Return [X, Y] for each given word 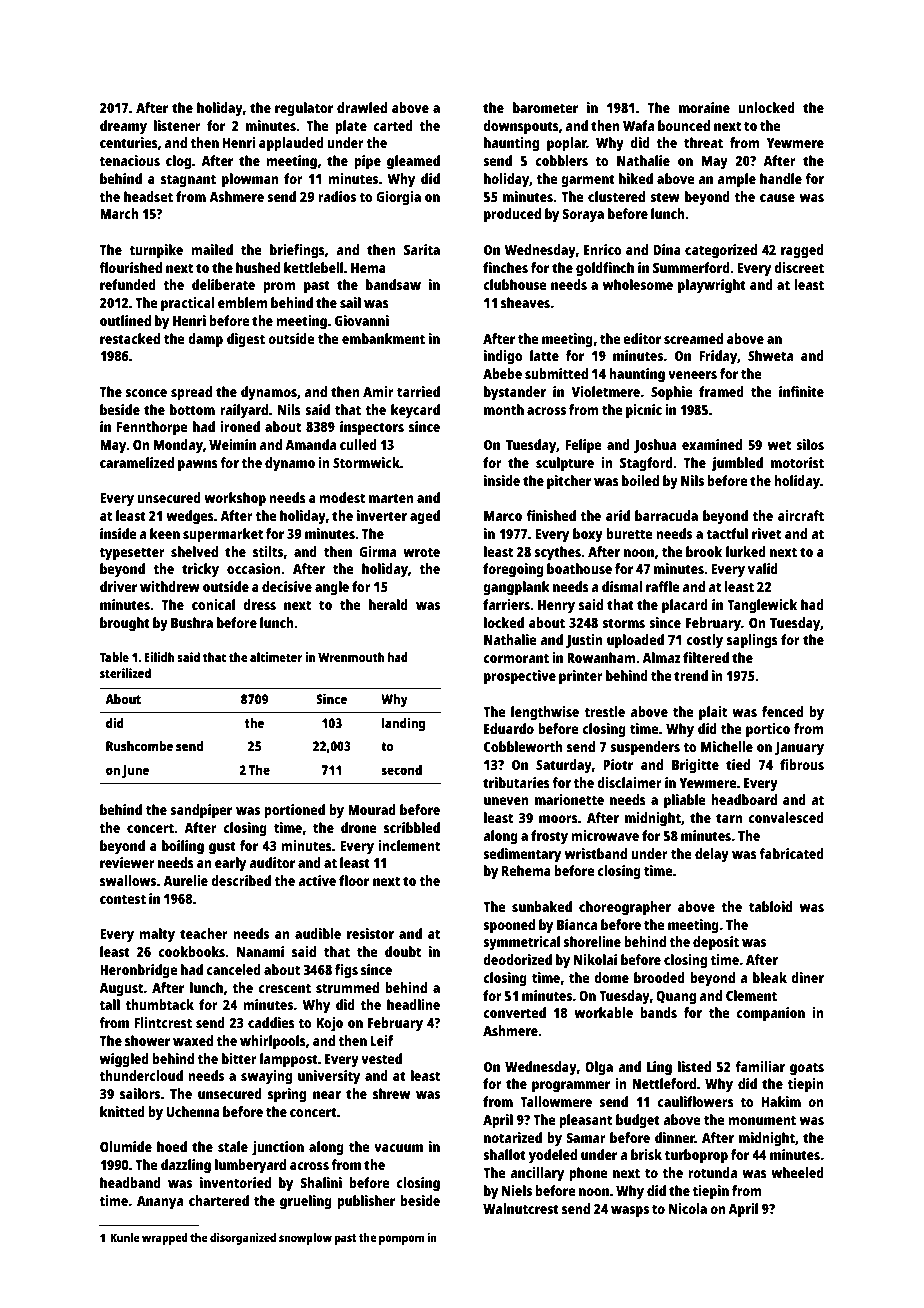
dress [259, 604]
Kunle [125, 1237]
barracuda [666, 515]
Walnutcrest [521, 1208]
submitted [556, 373]
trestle [605, 711]
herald [388, 604]
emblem [243, 302]
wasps [630, 1212]
